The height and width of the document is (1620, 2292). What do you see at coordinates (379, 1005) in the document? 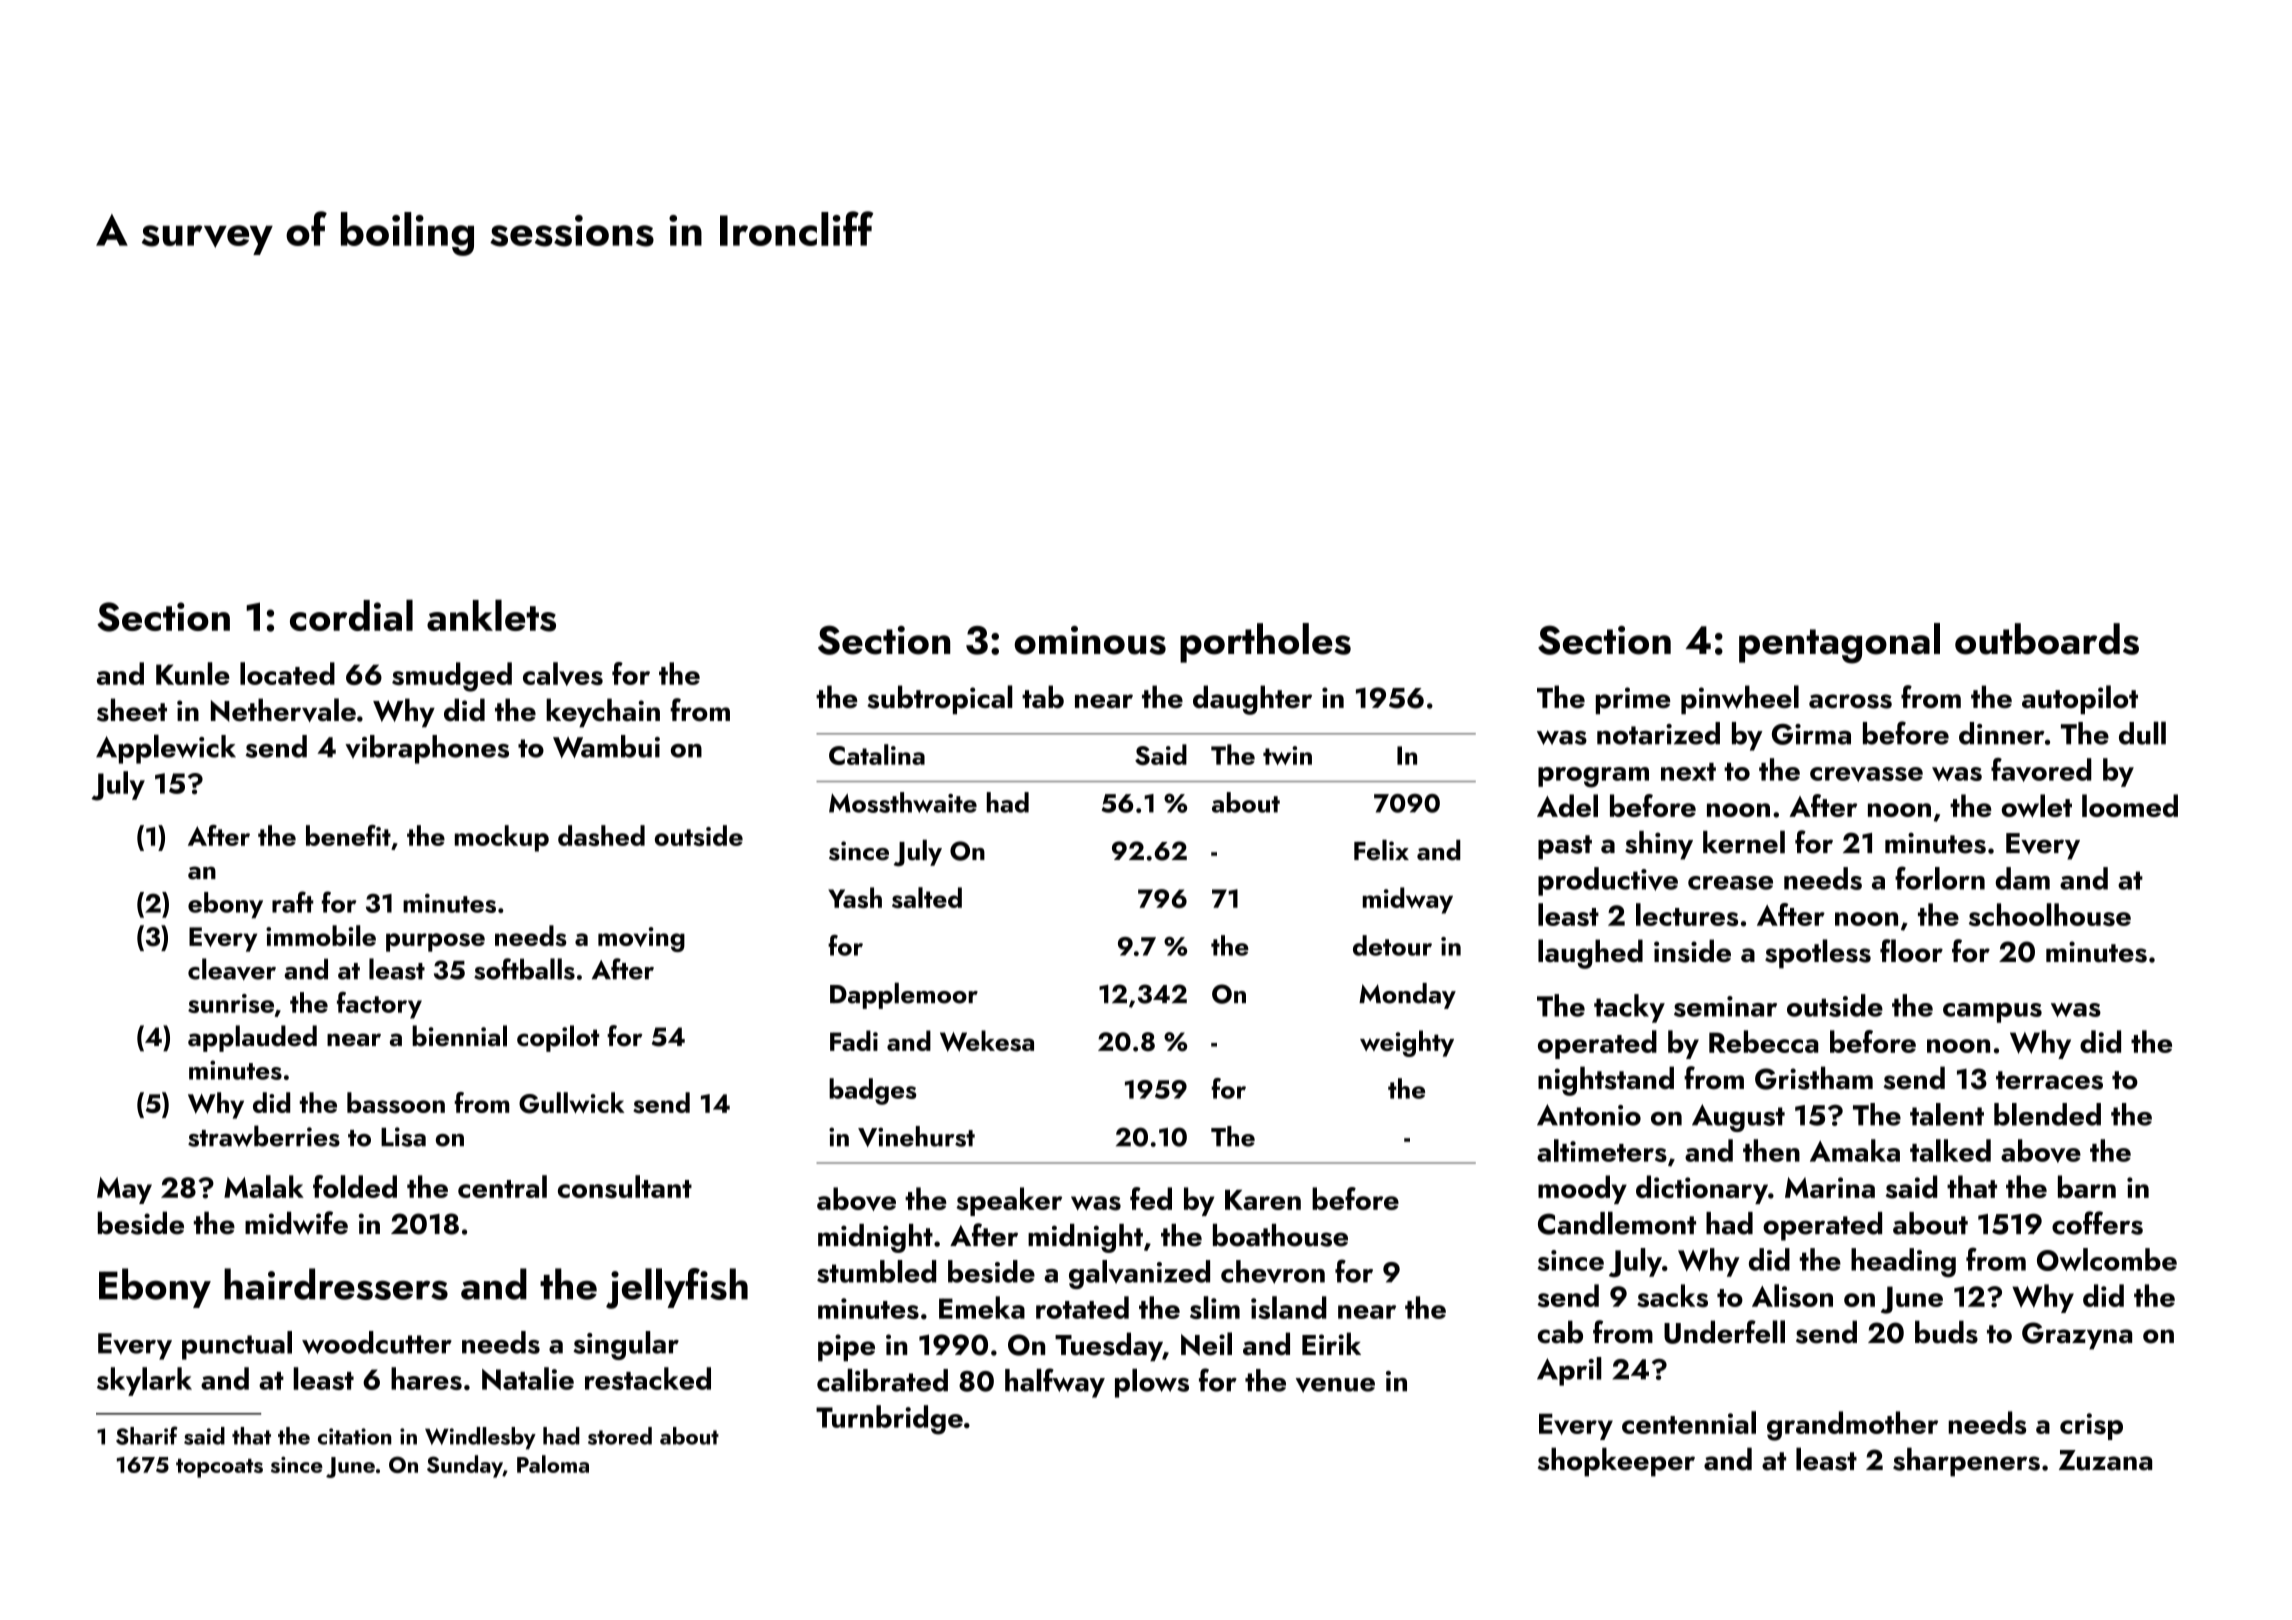
I see `factory` at bounding box center [379, 1005].
